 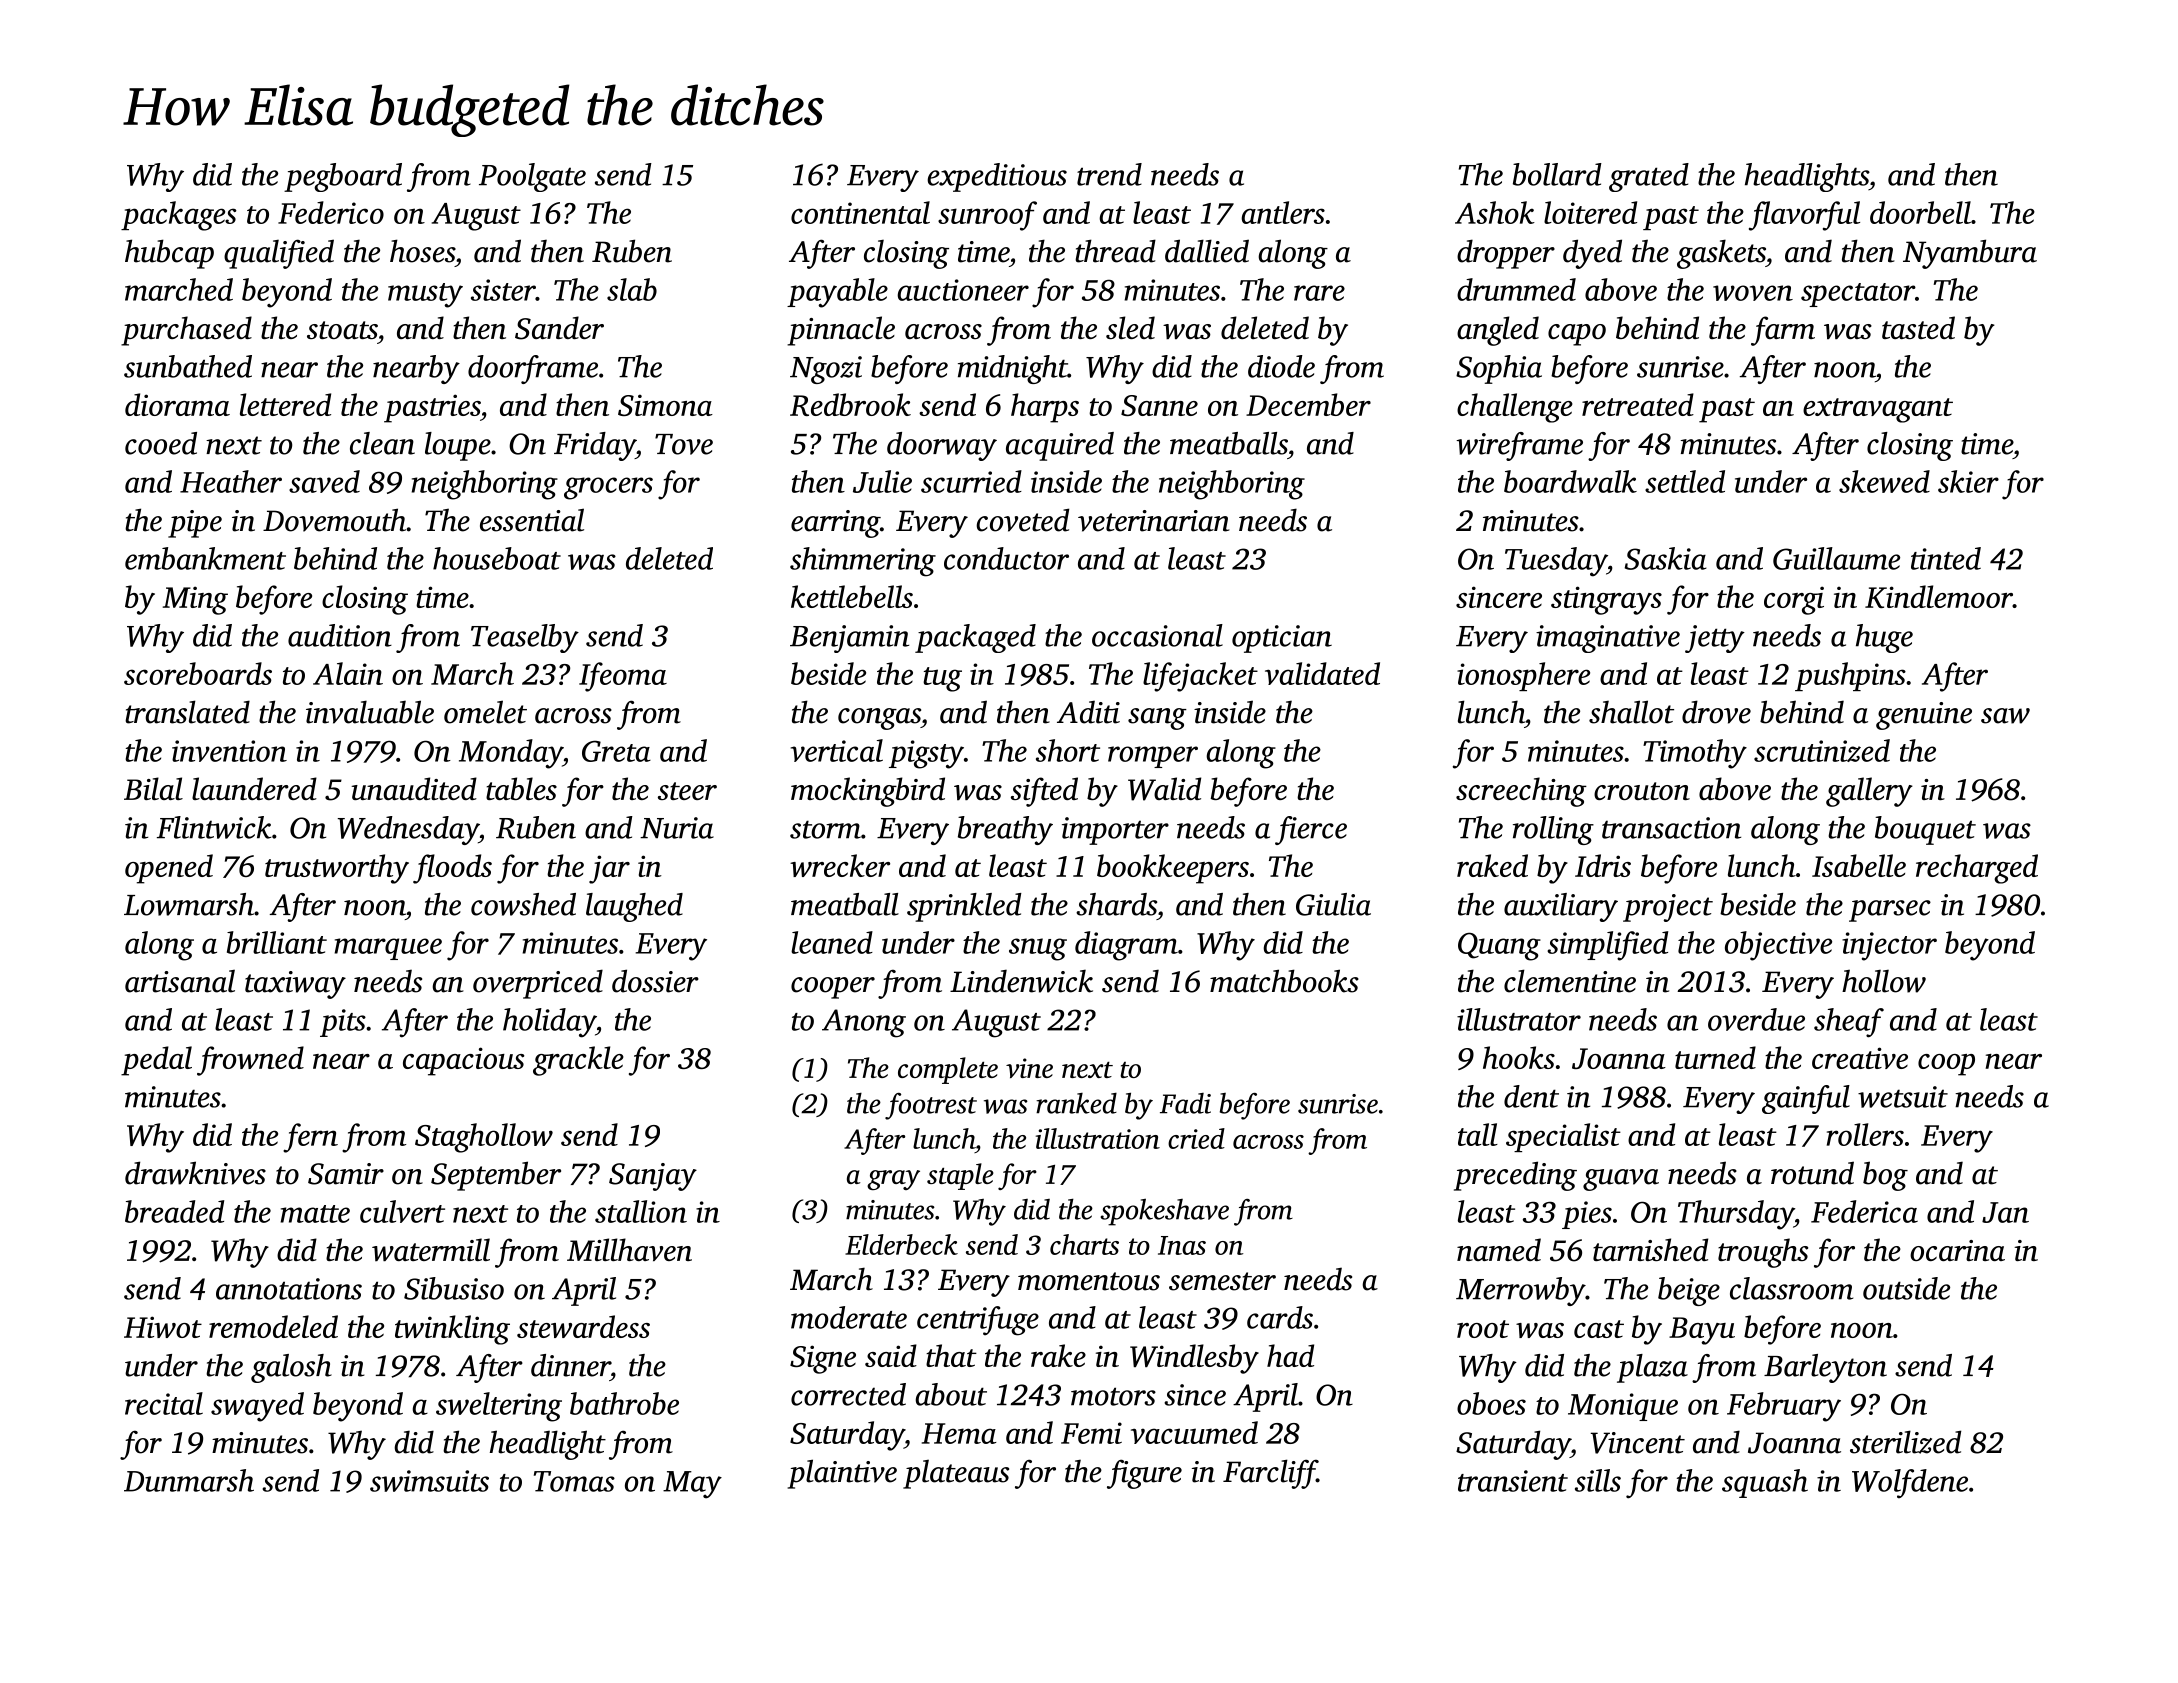 I want to click on Kindlemoor, so click(x=1939, y=596).
